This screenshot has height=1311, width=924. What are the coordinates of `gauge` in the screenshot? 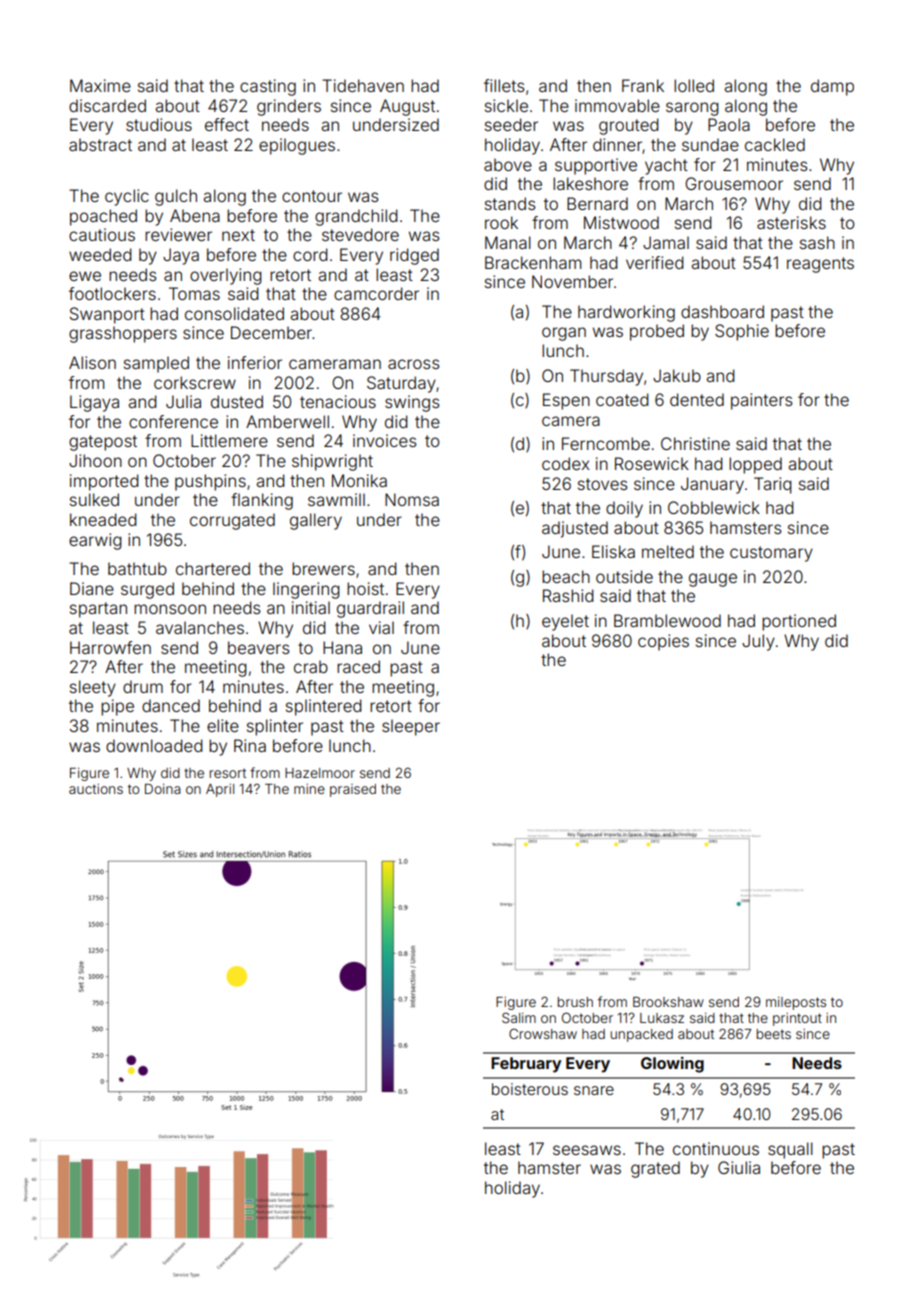 It's located at (713, 580).
